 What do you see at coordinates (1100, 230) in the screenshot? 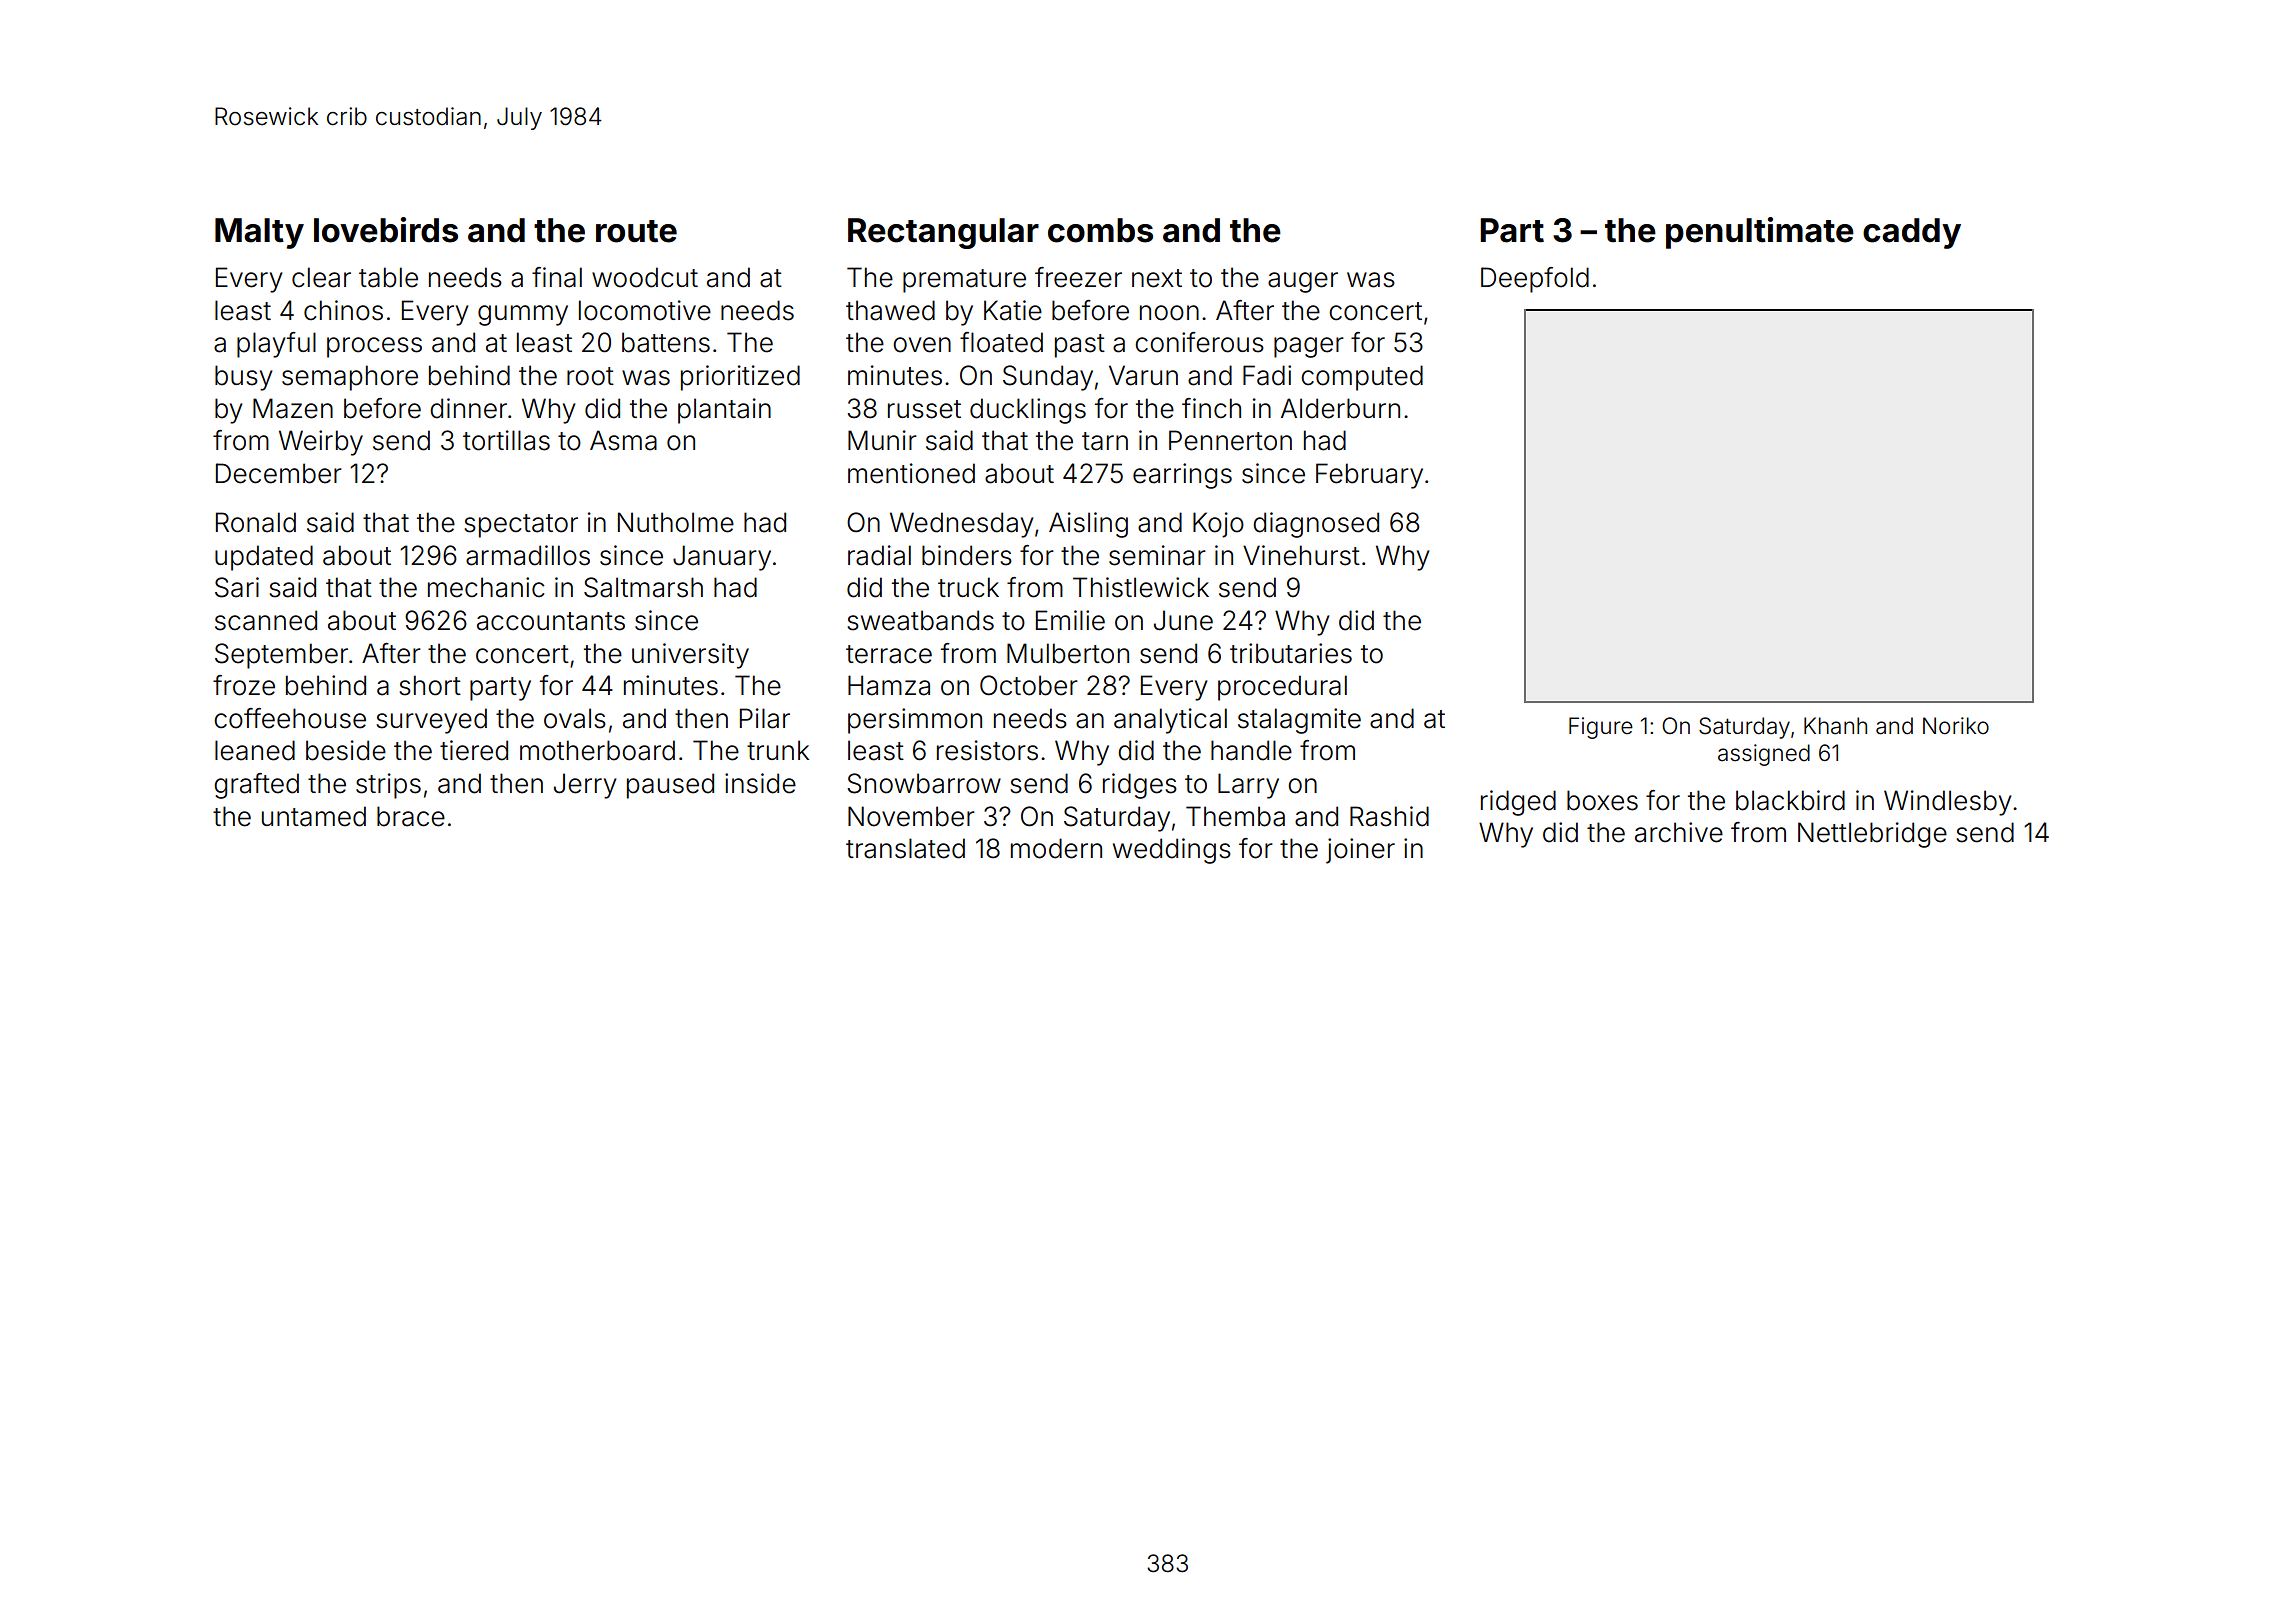
I see `combs` at bounding box center [1100, 230].
